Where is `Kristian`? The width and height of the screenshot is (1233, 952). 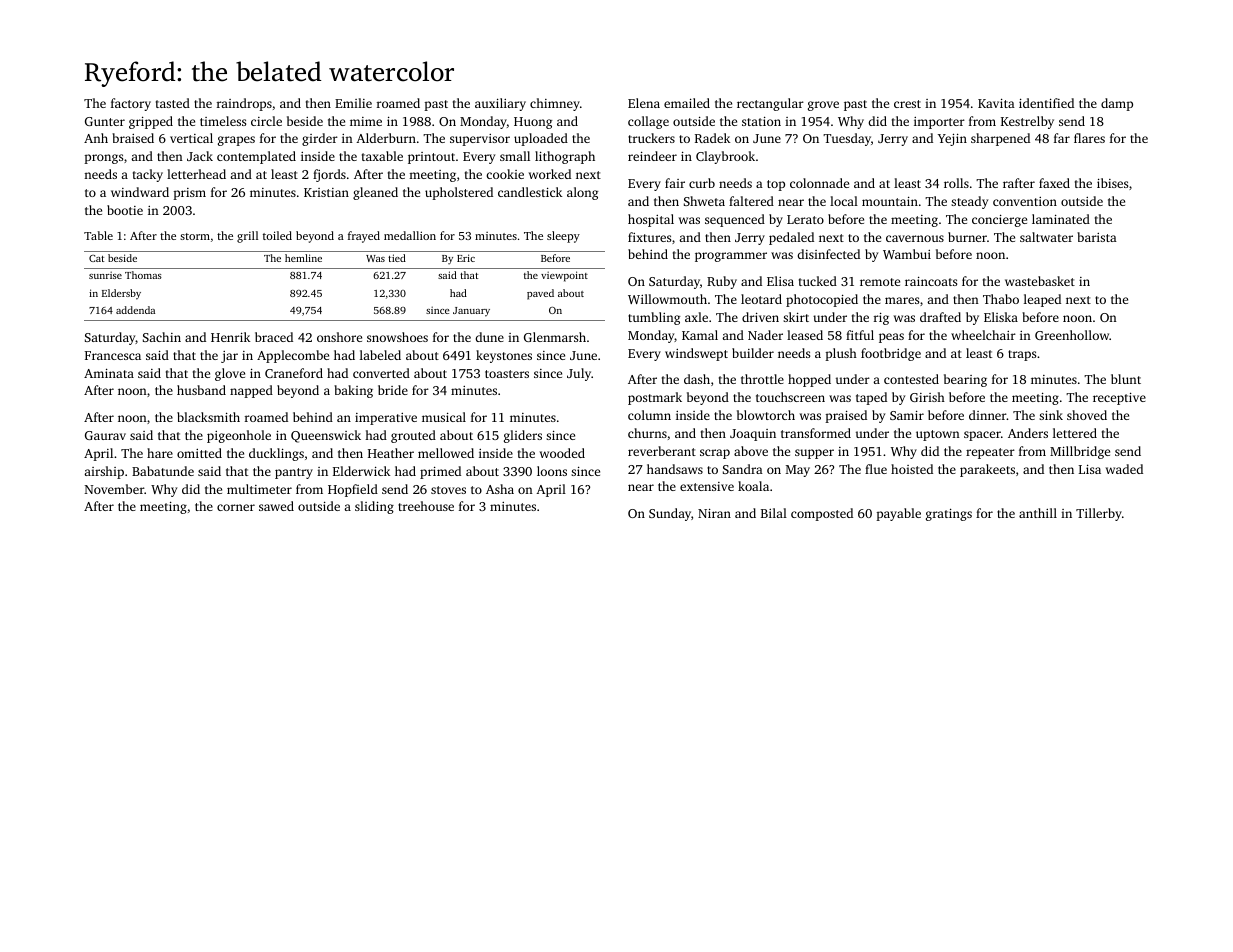 Kristian is located at coordinates (326, 192).
